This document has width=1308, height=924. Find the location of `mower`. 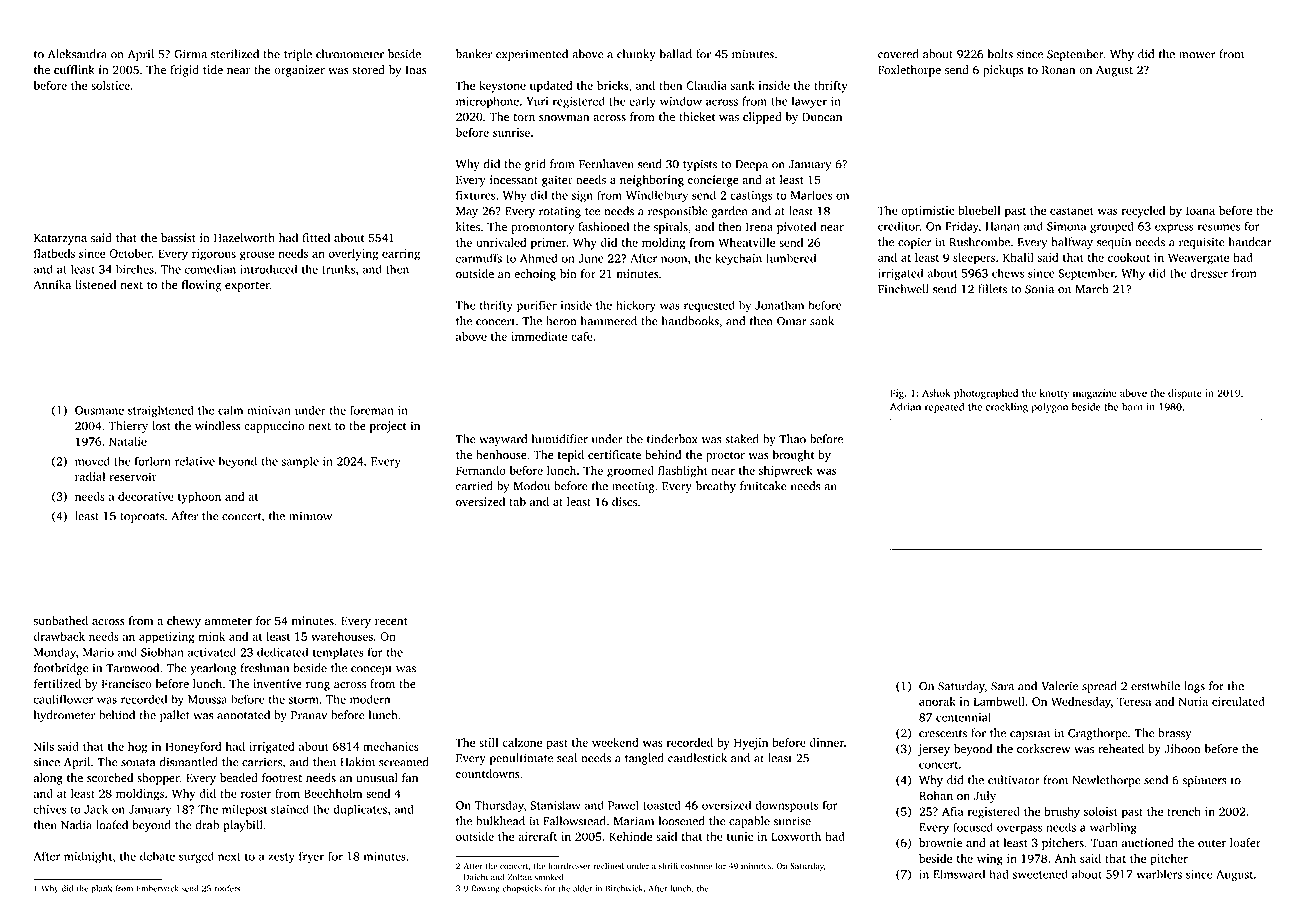

mower is located at coordinates (1197, 55).
